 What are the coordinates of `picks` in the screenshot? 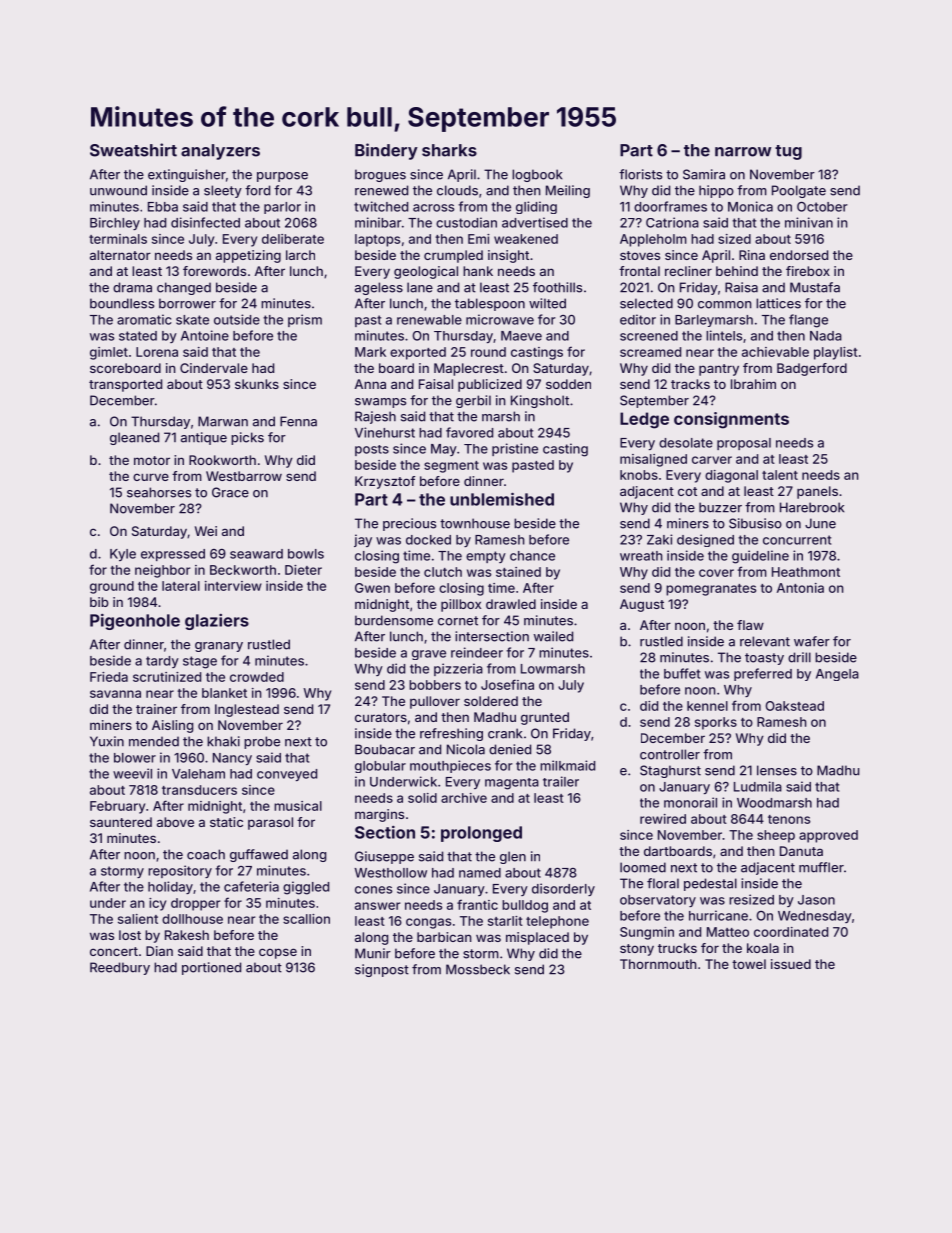 It's located at (247, 438).
